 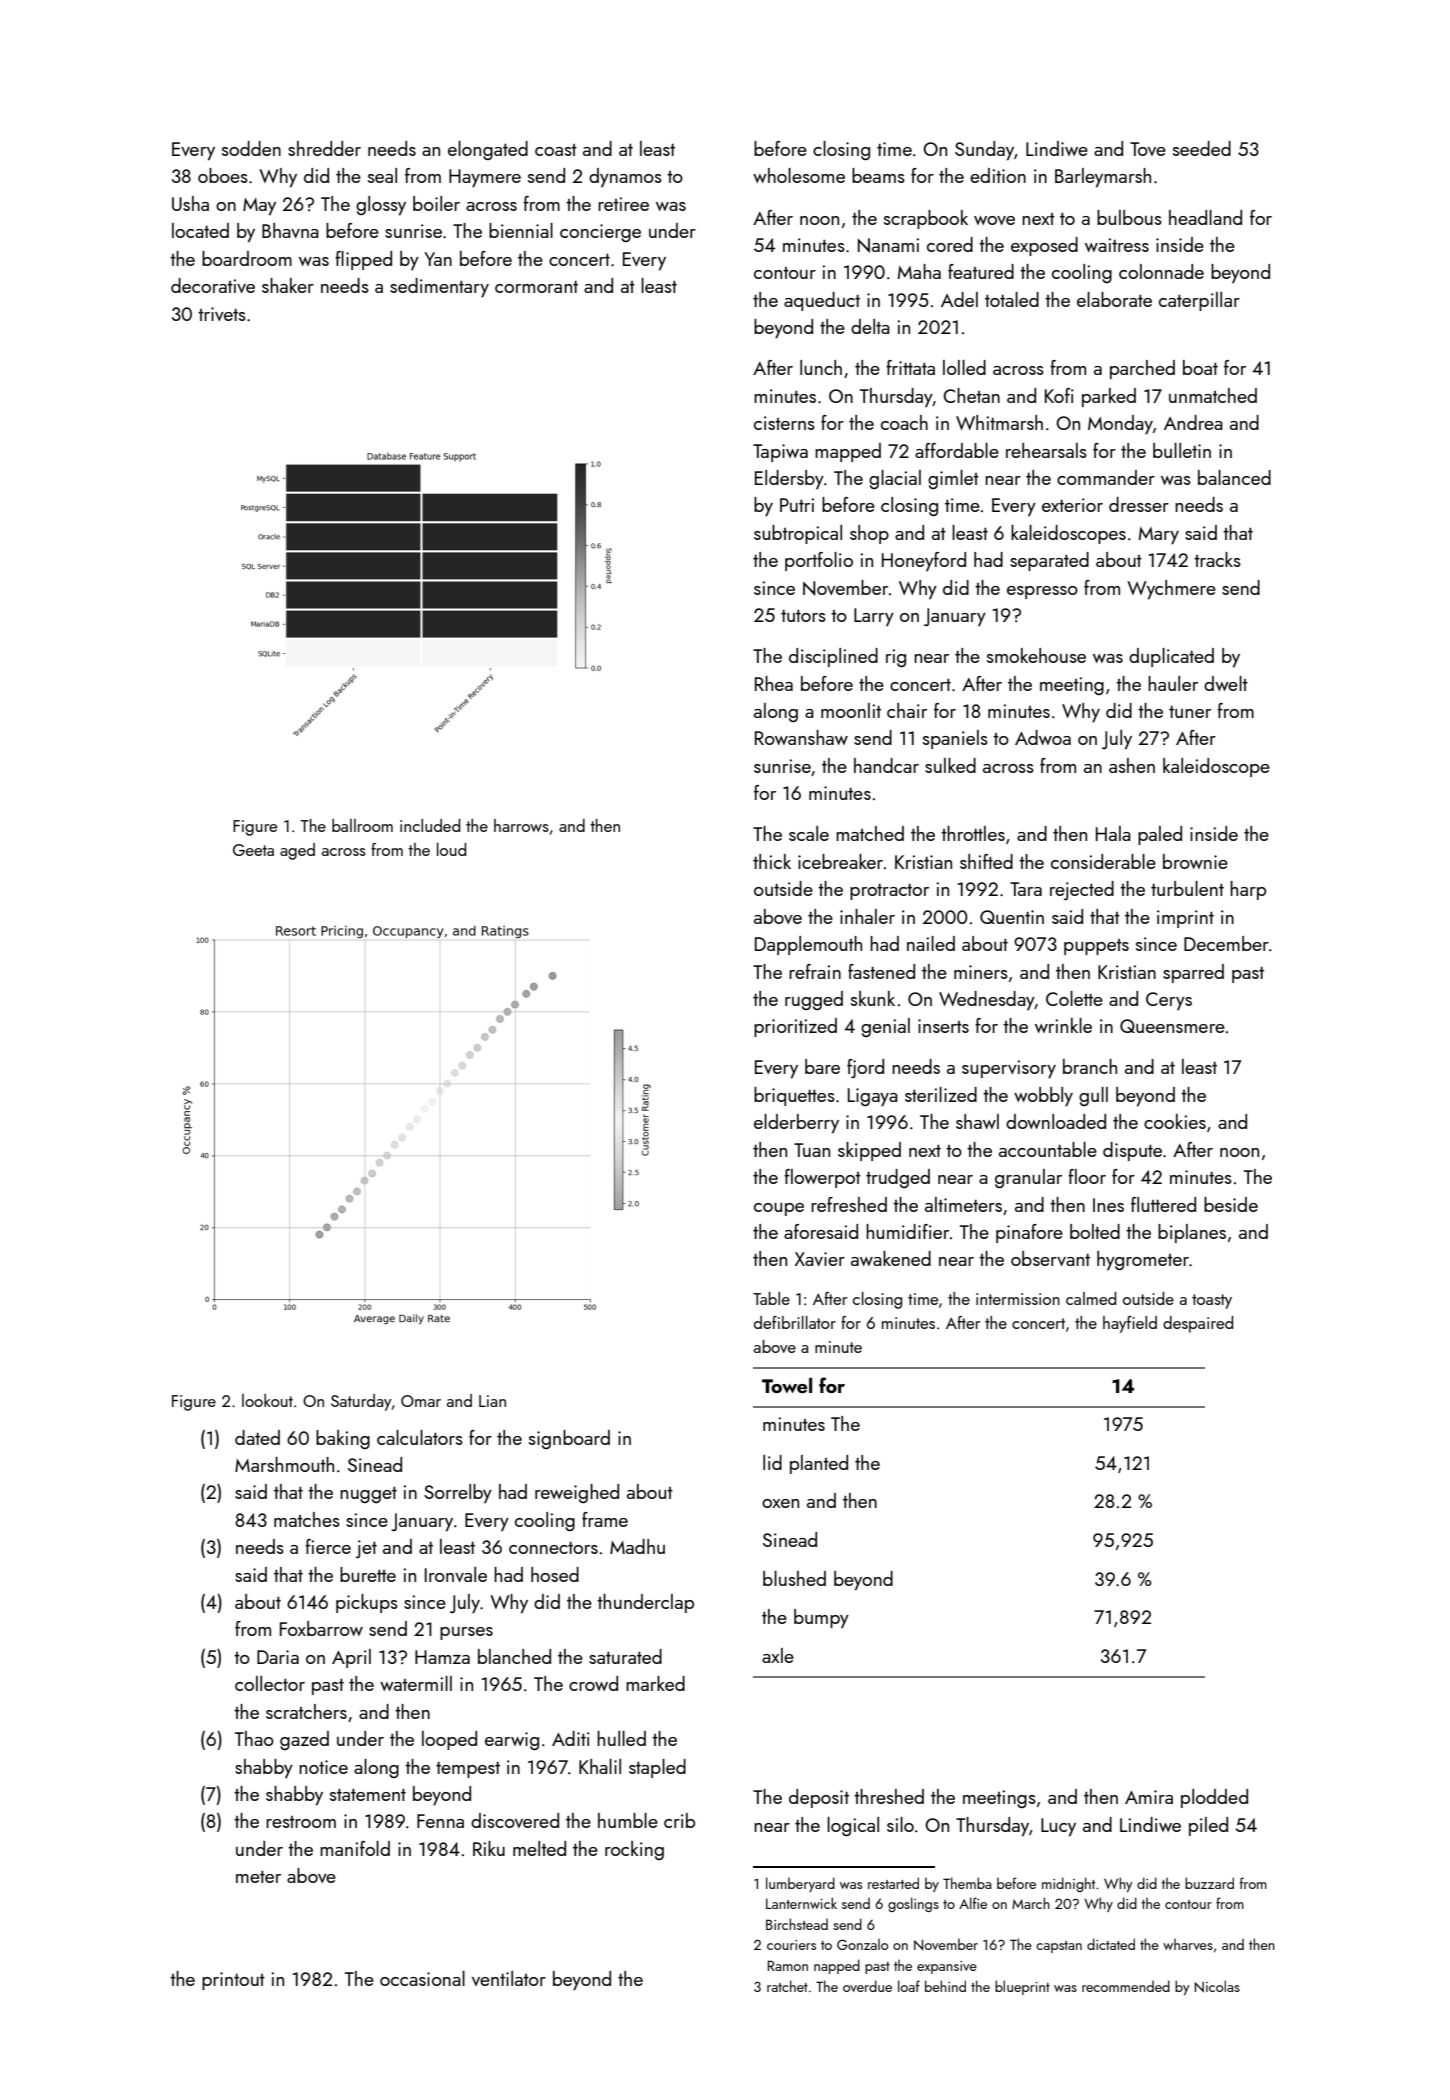 I want to click on aged, so click(x=297, y=851).
